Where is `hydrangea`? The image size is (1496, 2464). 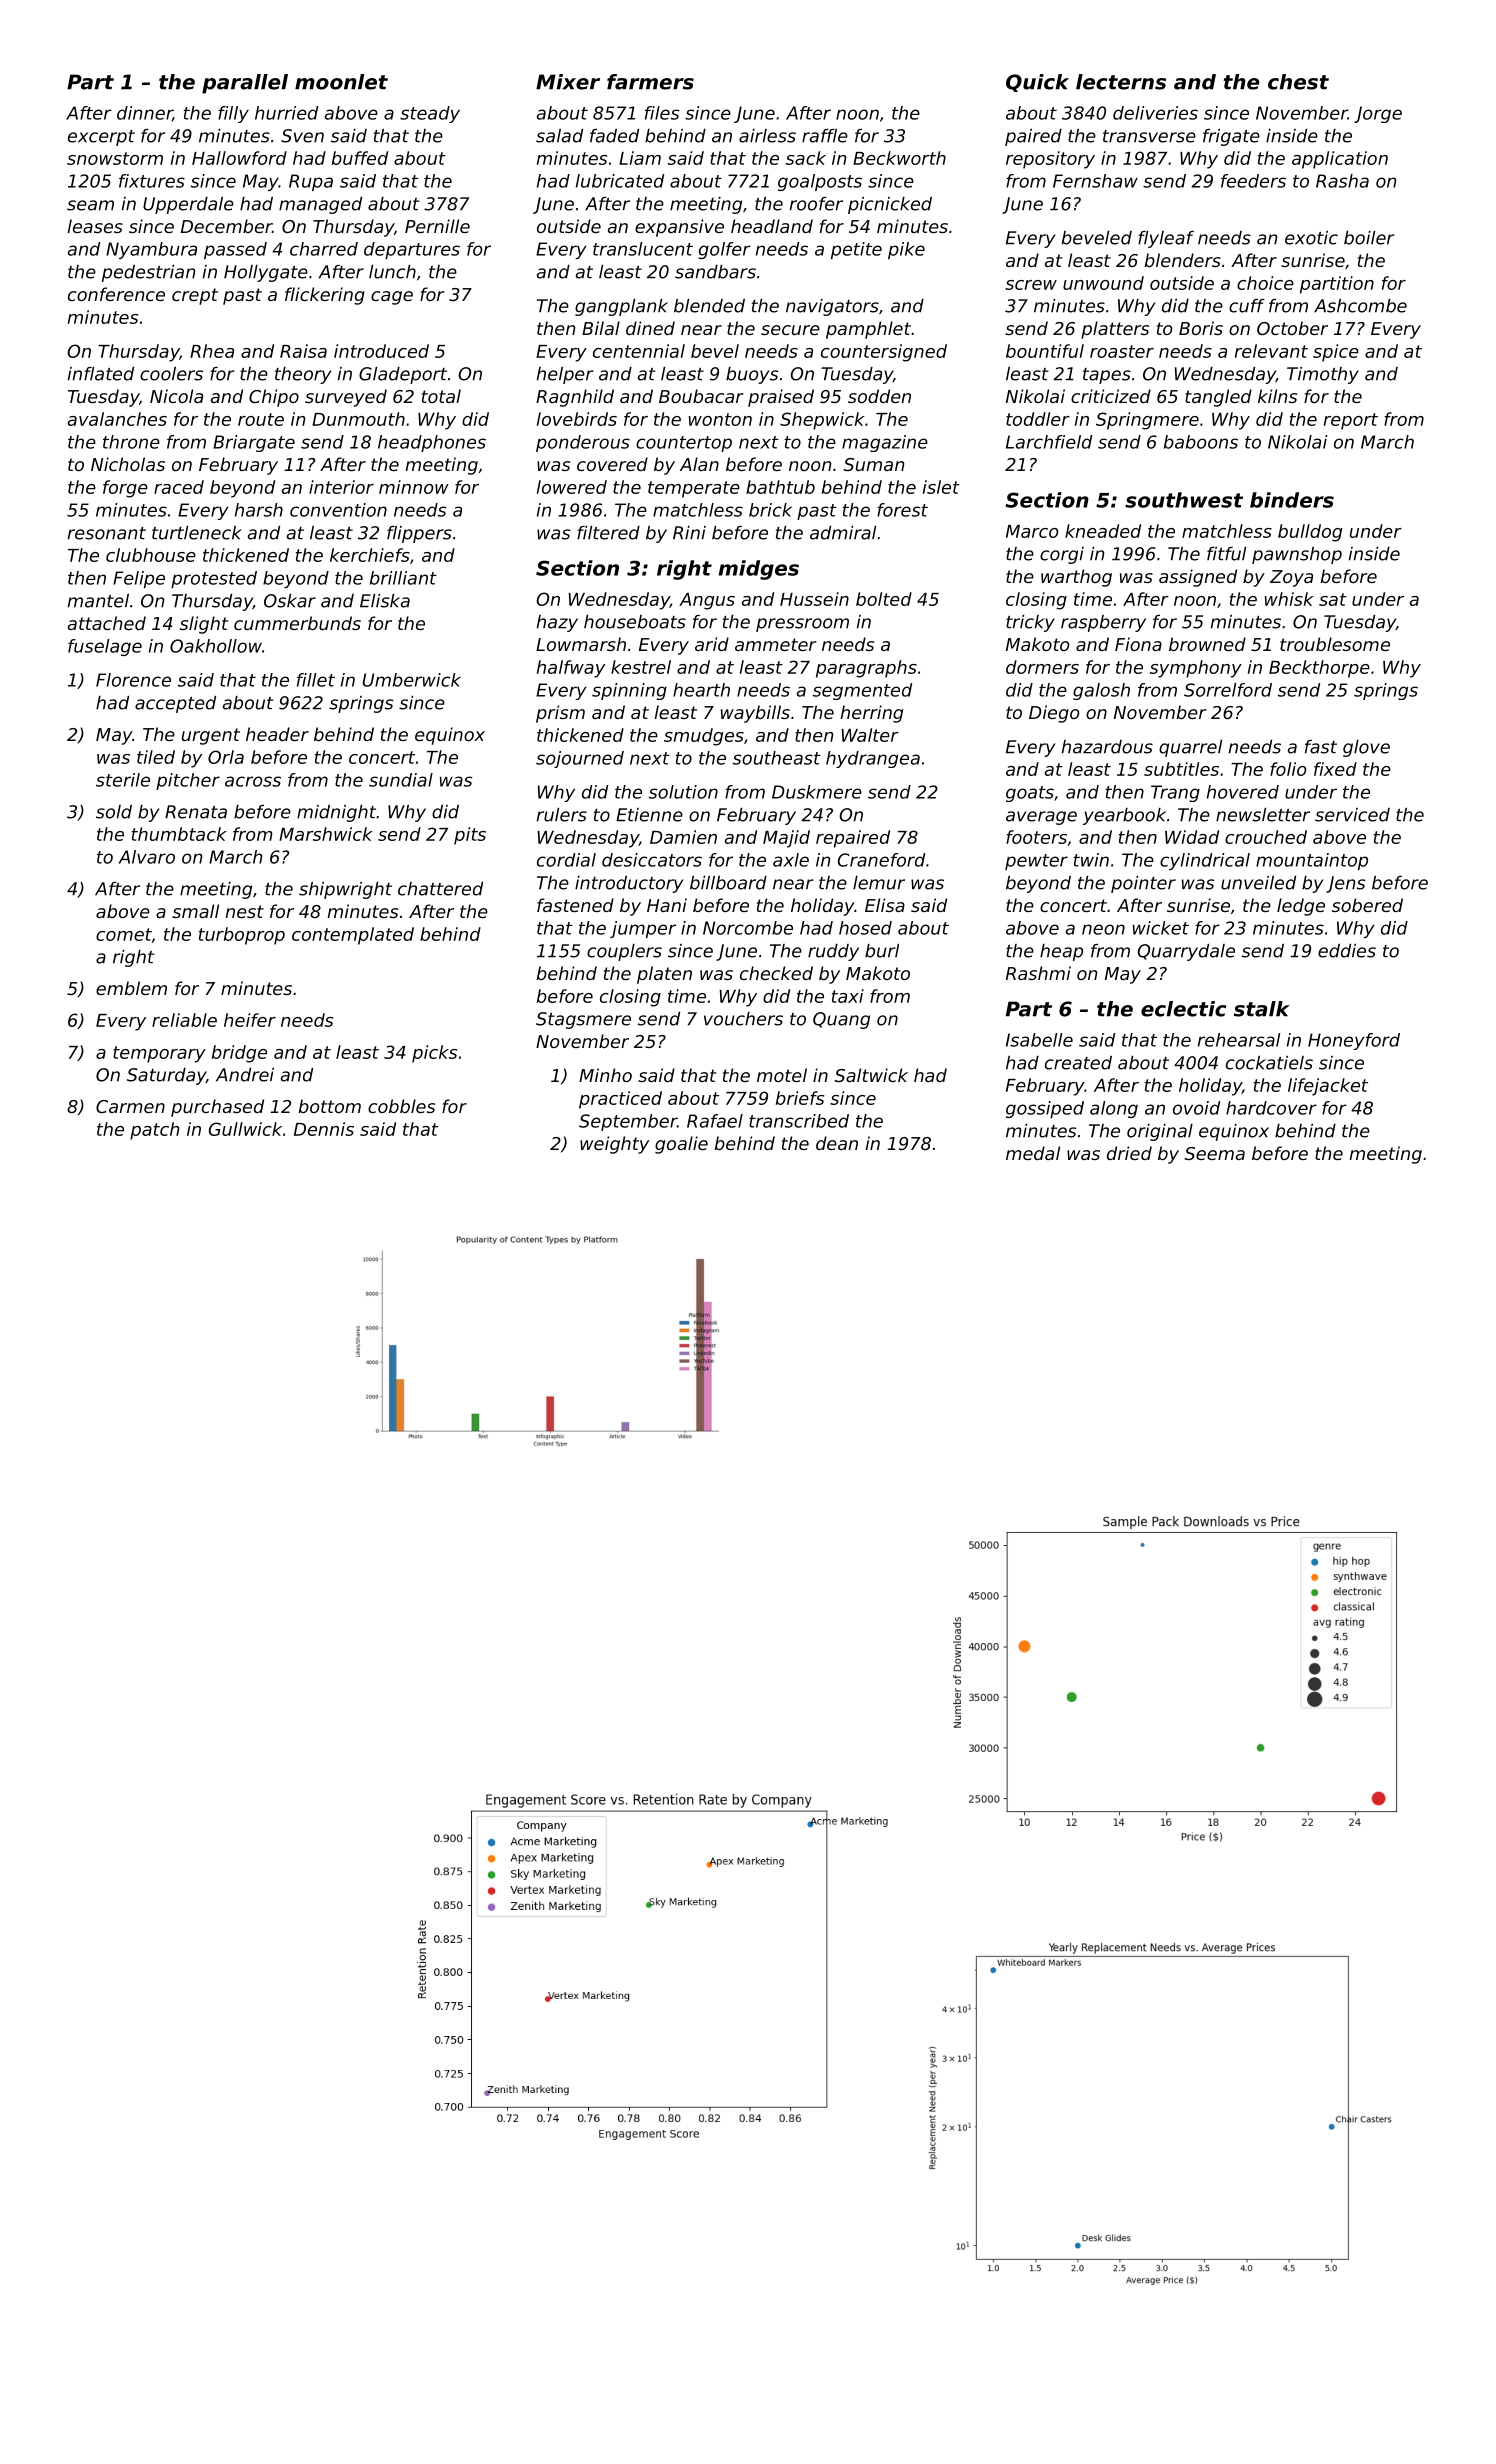
hydrangea is located at coordinates (873, 759).
